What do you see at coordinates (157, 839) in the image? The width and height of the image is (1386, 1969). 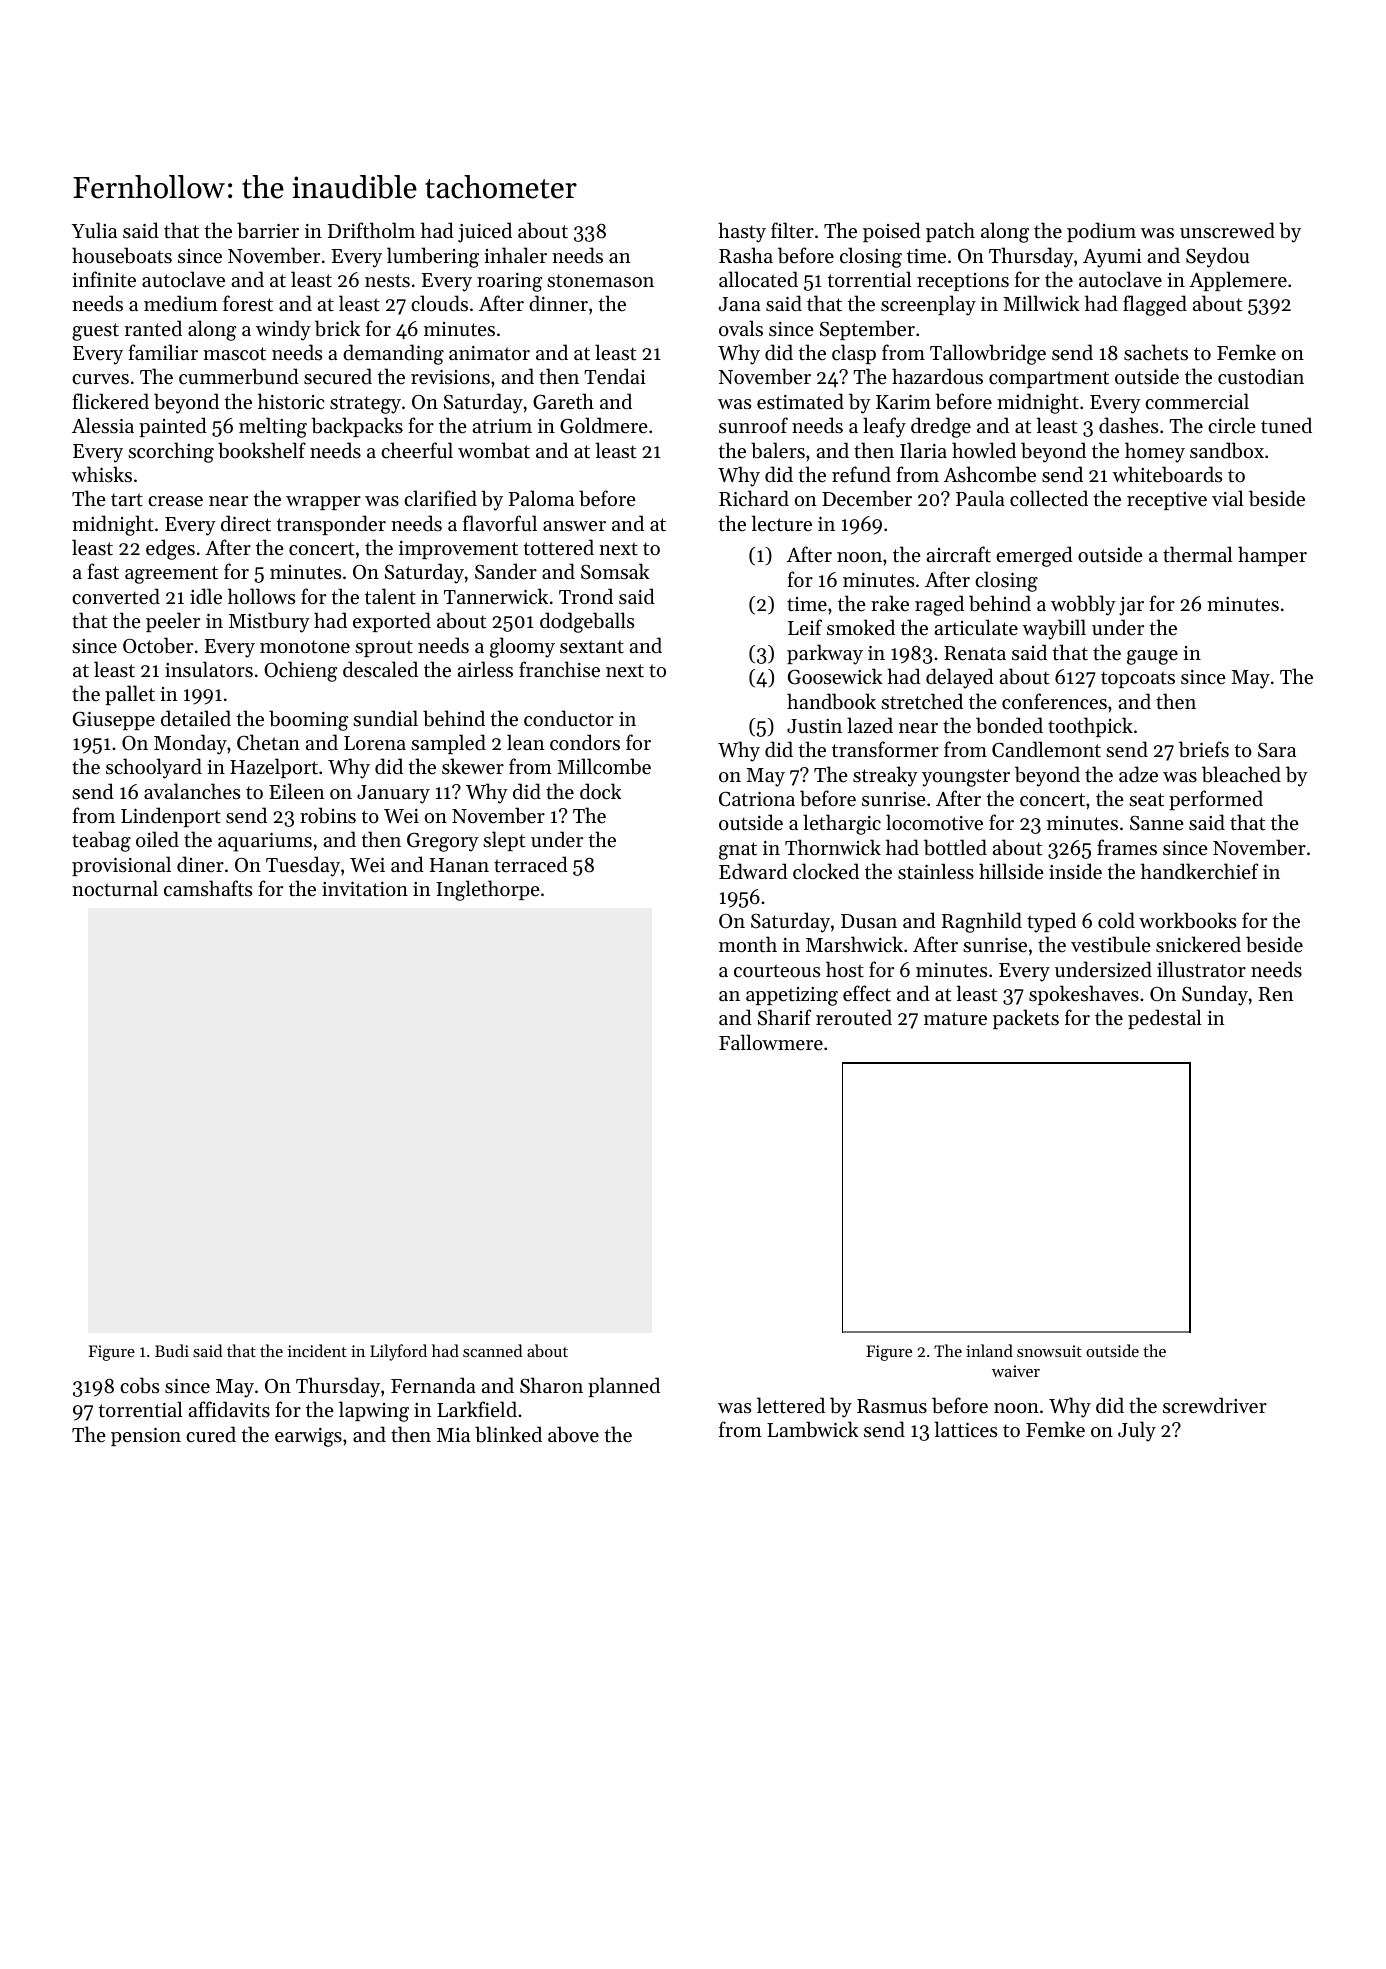 I see `oiled` at bounding box center [157, 839].
